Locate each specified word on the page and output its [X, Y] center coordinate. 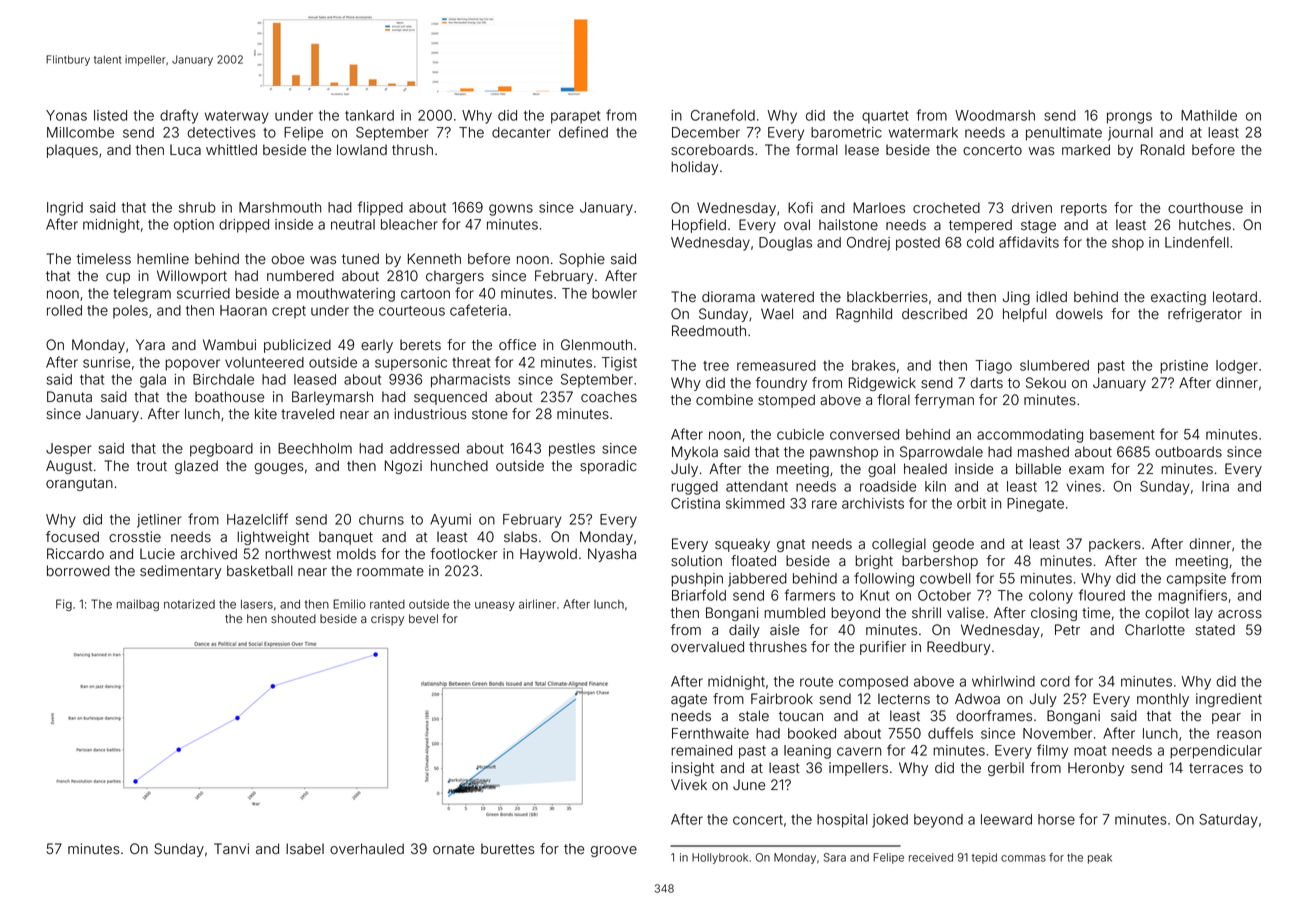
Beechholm [315, 448]
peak [1100, 858]
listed [110, 115]
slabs [520, 537]
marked [1086, 150]
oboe [287, 259]
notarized [189, 604]
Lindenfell [1197, 242]
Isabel [305, 849]
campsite [1196, 580]
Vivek [689, 784]
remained [701, 750]
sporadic [608, 467]
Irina [1215, 486]
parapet [575, 117]
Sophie [582, 260]
